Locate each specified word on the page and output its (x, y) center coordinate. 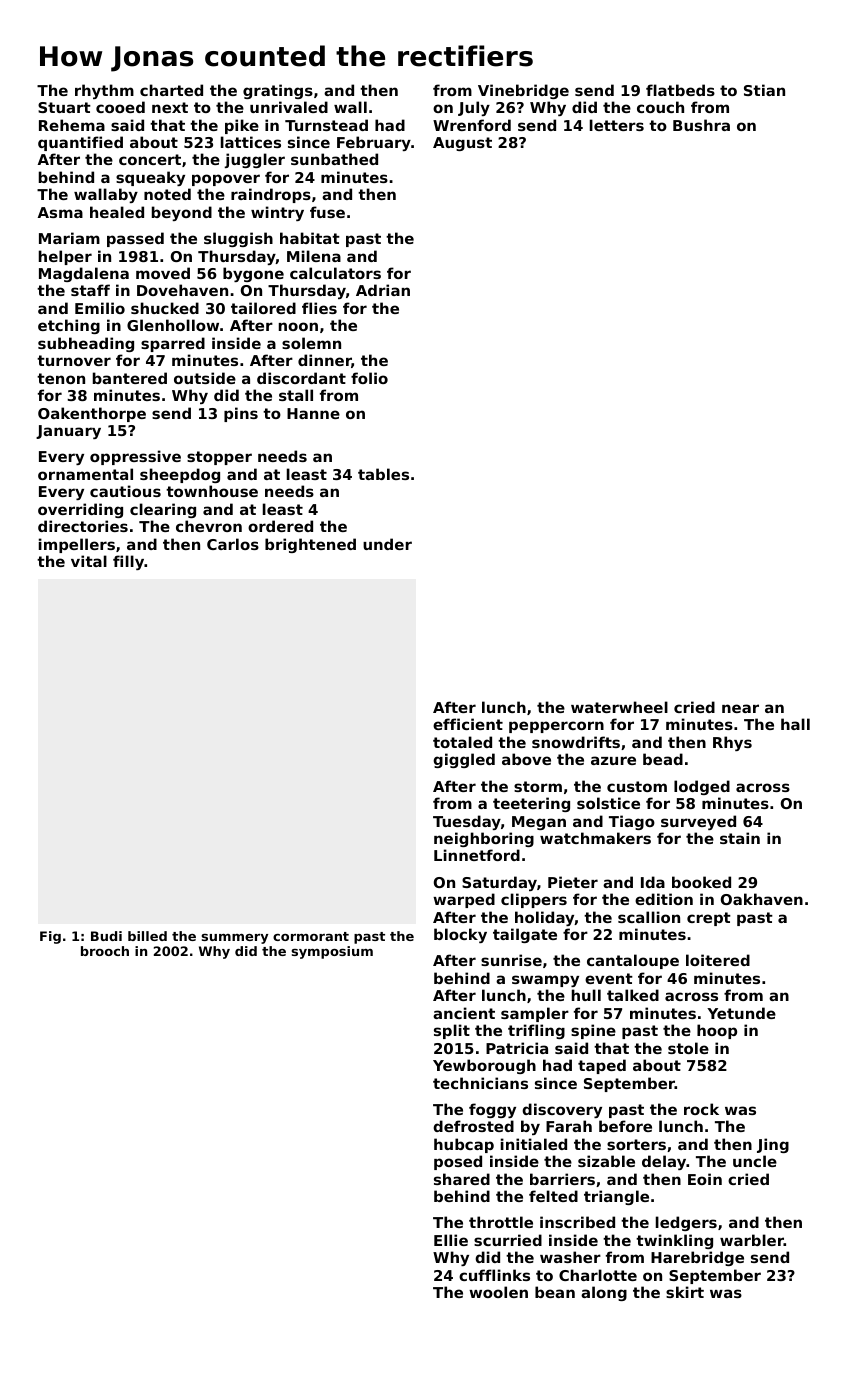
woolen (498, 1292)
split (452, 1031)
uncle (755, 1161)
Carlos (233, 544)
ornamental (85, 474)
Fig (50, 937)
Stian (764, 90)
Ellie (451, 1240)
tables (383, 474)
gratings (278, 91)
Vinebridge (523, 91)
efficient (468, 724)
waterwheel (619, 707)
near (740, 708)
